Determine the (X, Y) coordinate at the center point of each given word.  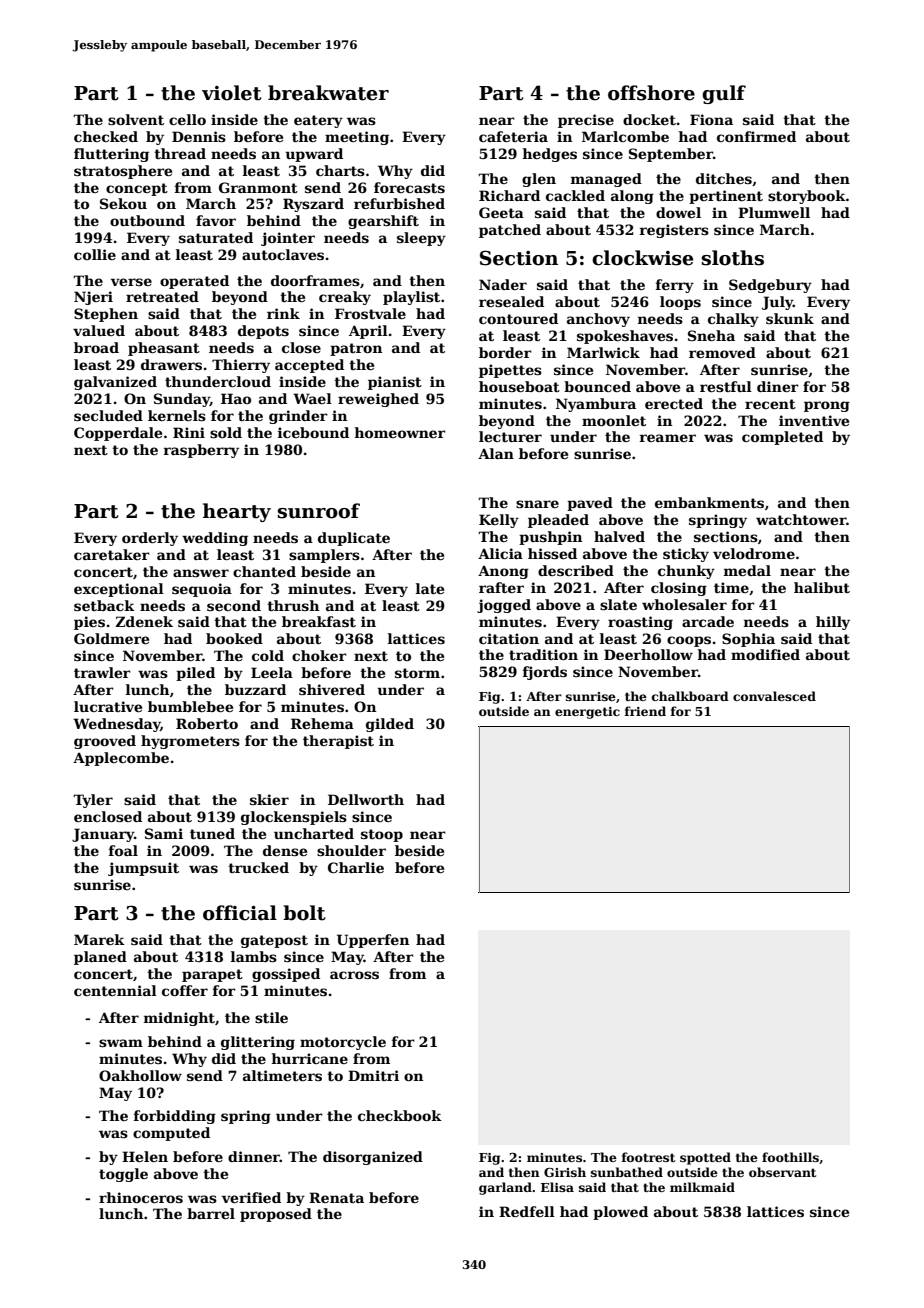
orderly (150, 539)
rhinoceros (141, 1197)
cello (187, 119)
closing (679, 589)
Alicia (500, 553)
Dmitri (373, 1075)
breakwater (328, 93)
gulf (724, 94)
